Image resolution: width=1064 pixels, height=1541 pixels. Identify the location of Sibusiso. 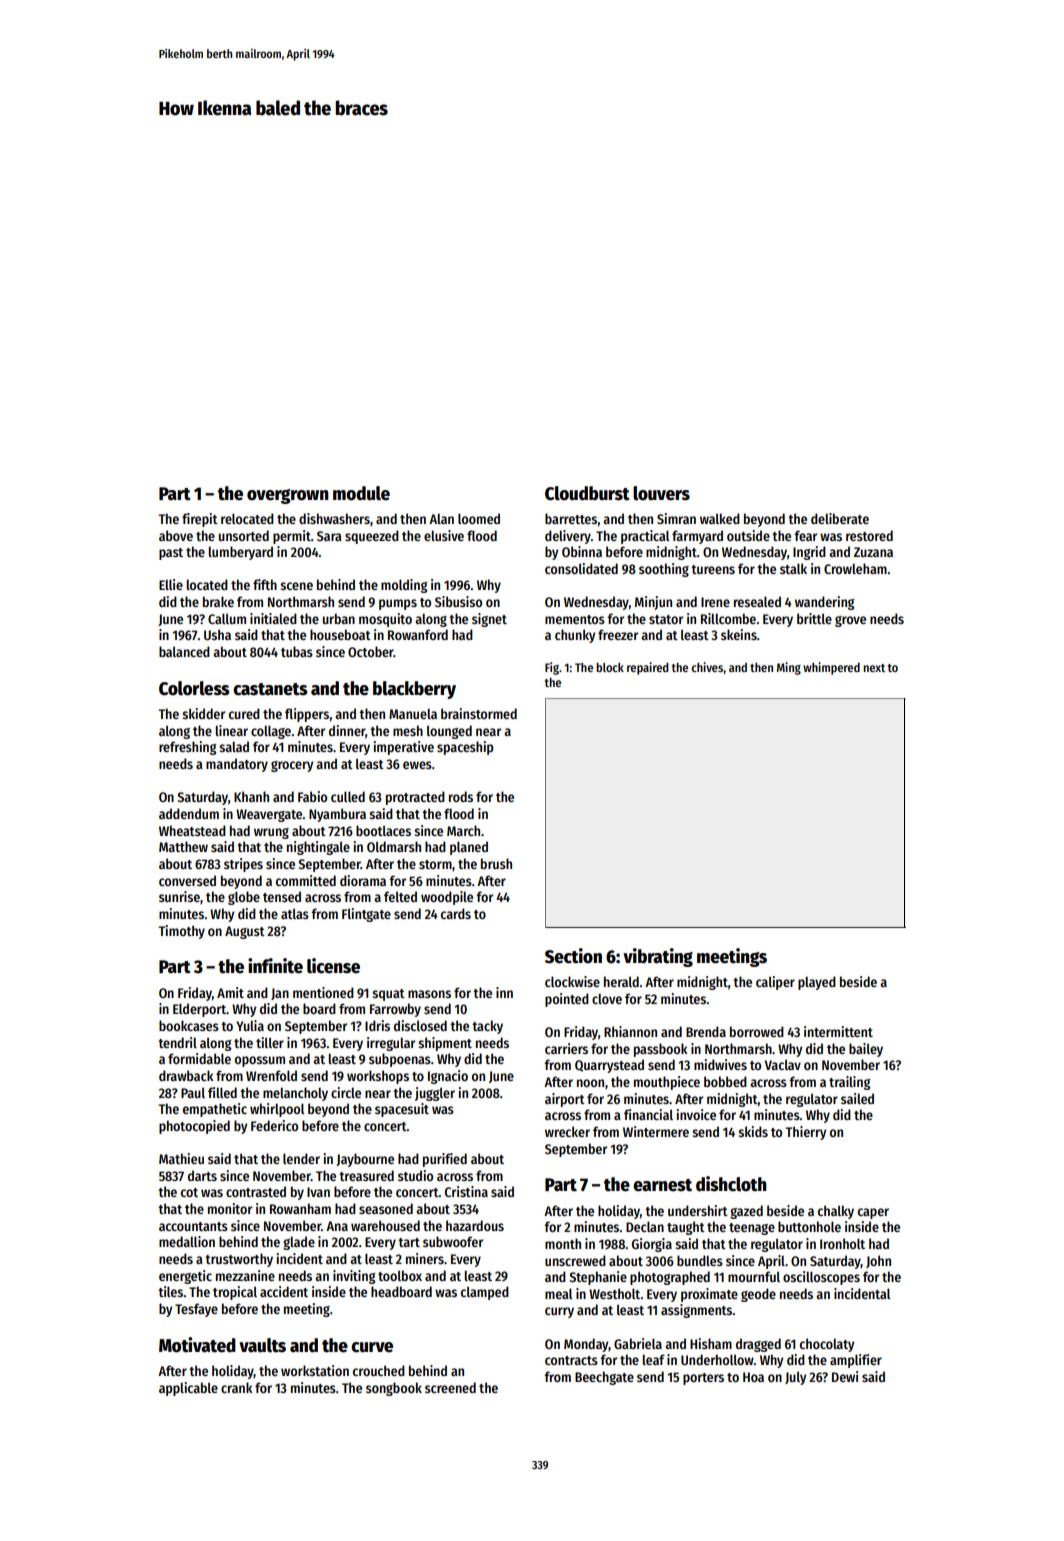
(458, 601).
